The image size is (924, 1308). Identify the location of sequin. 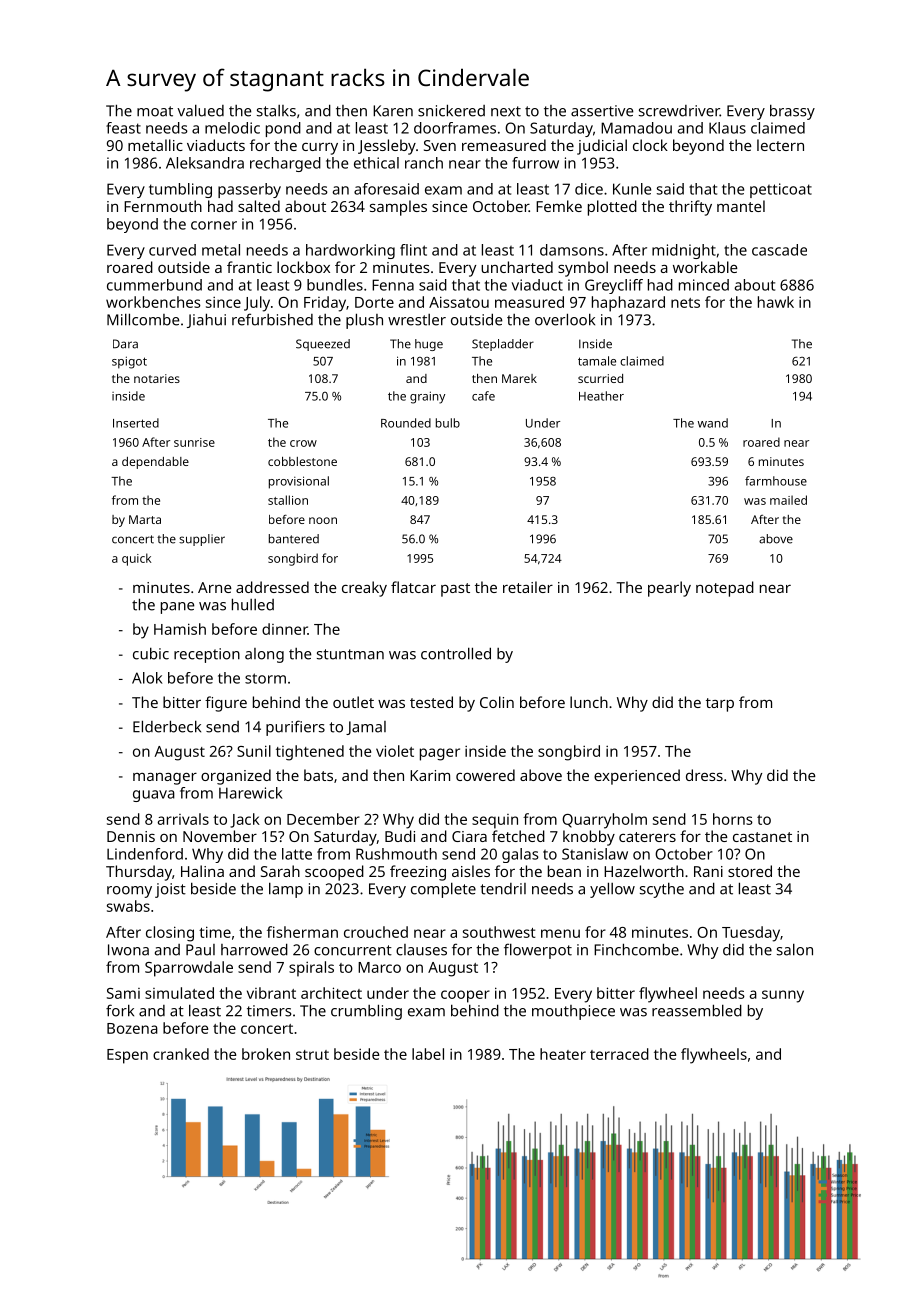
(495, 821).
